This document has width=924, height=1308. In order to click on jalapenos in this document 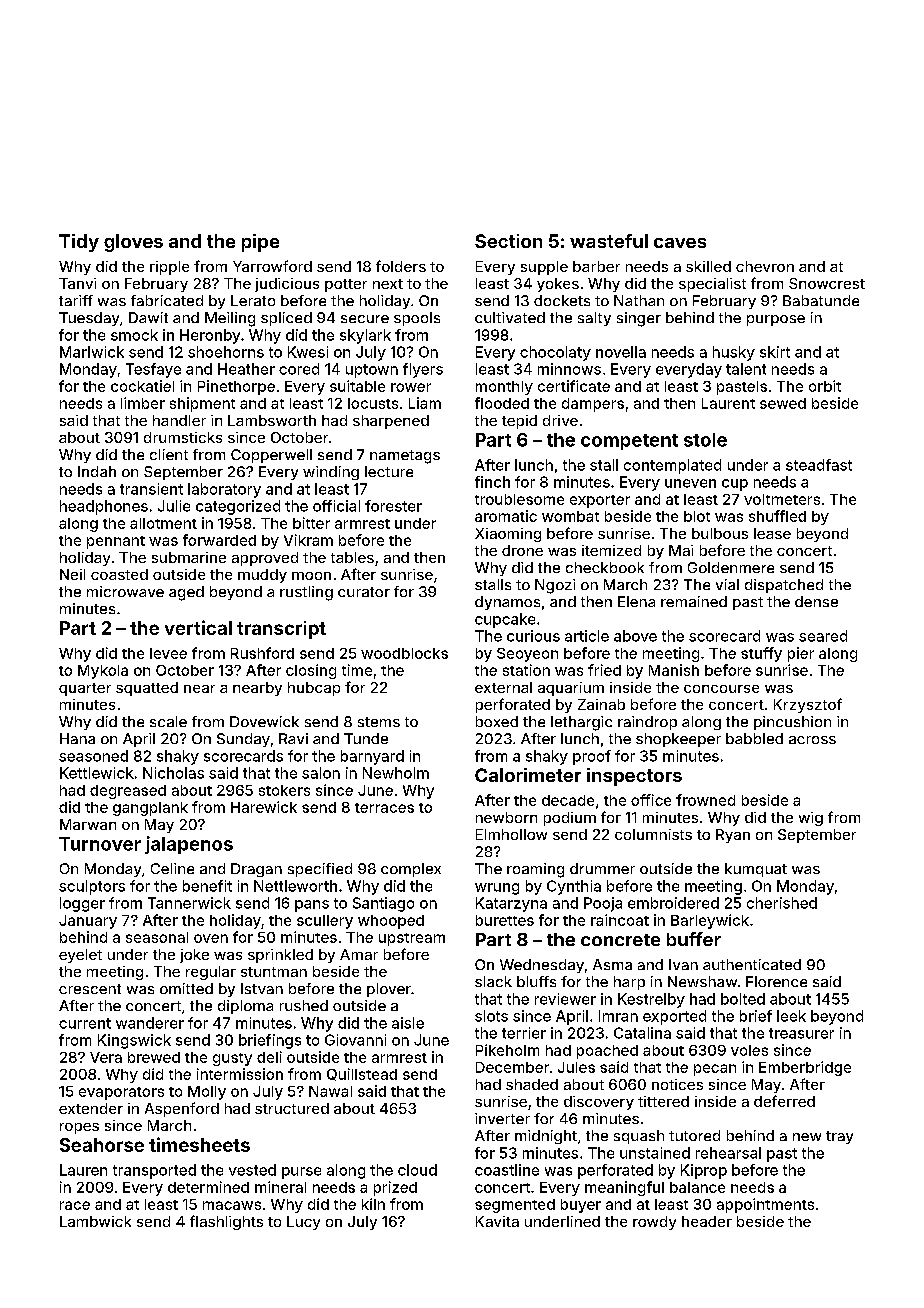, I will do `click(189, 845)`.
